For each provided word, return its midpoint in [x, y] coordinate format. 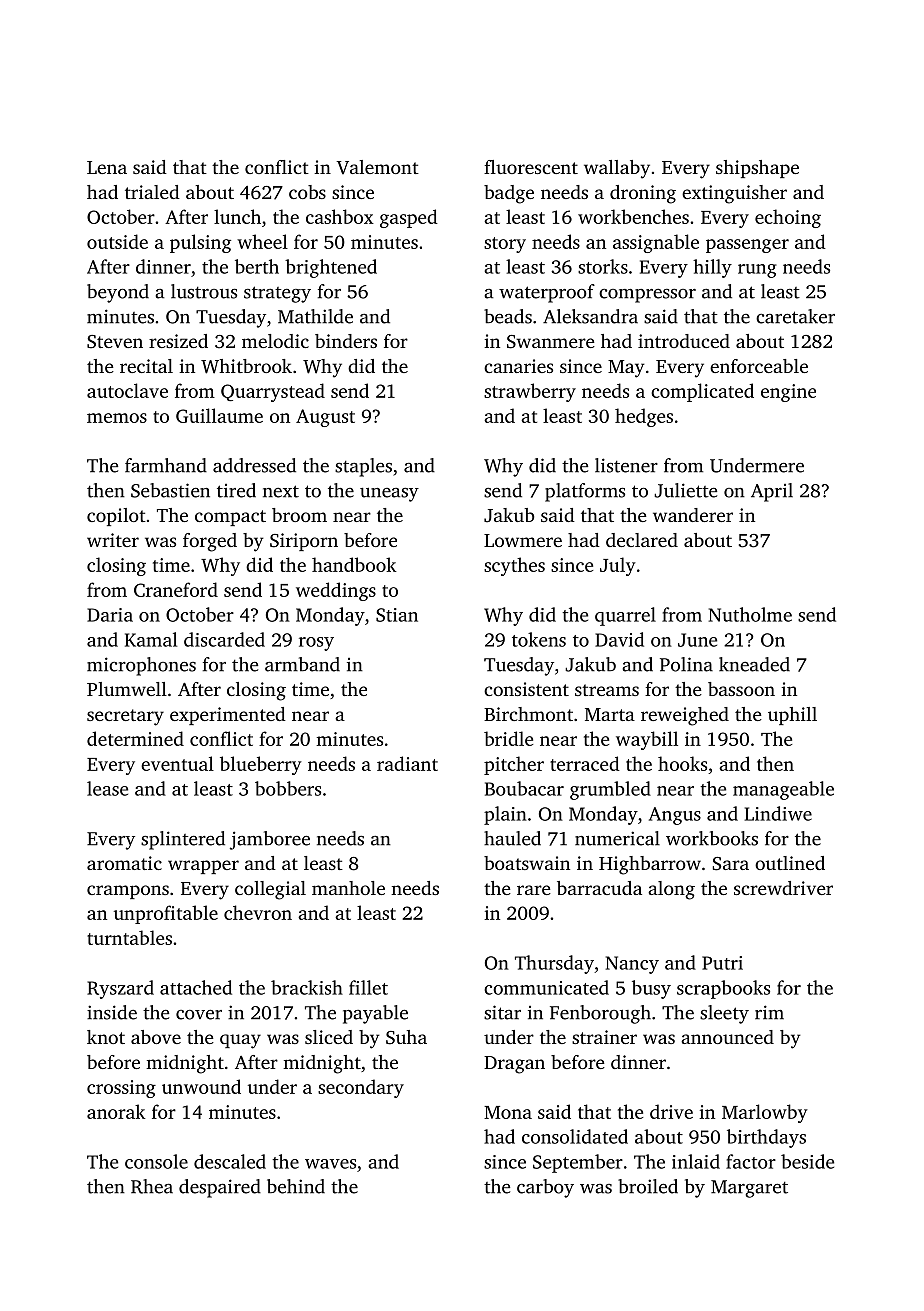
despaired [220, 1188]
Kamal [151, 639]
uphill [792, 716]
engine [788, 393]
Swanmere [551, 342]
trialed [152, 192]
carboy [545, 1188]
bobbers [288, 788]
